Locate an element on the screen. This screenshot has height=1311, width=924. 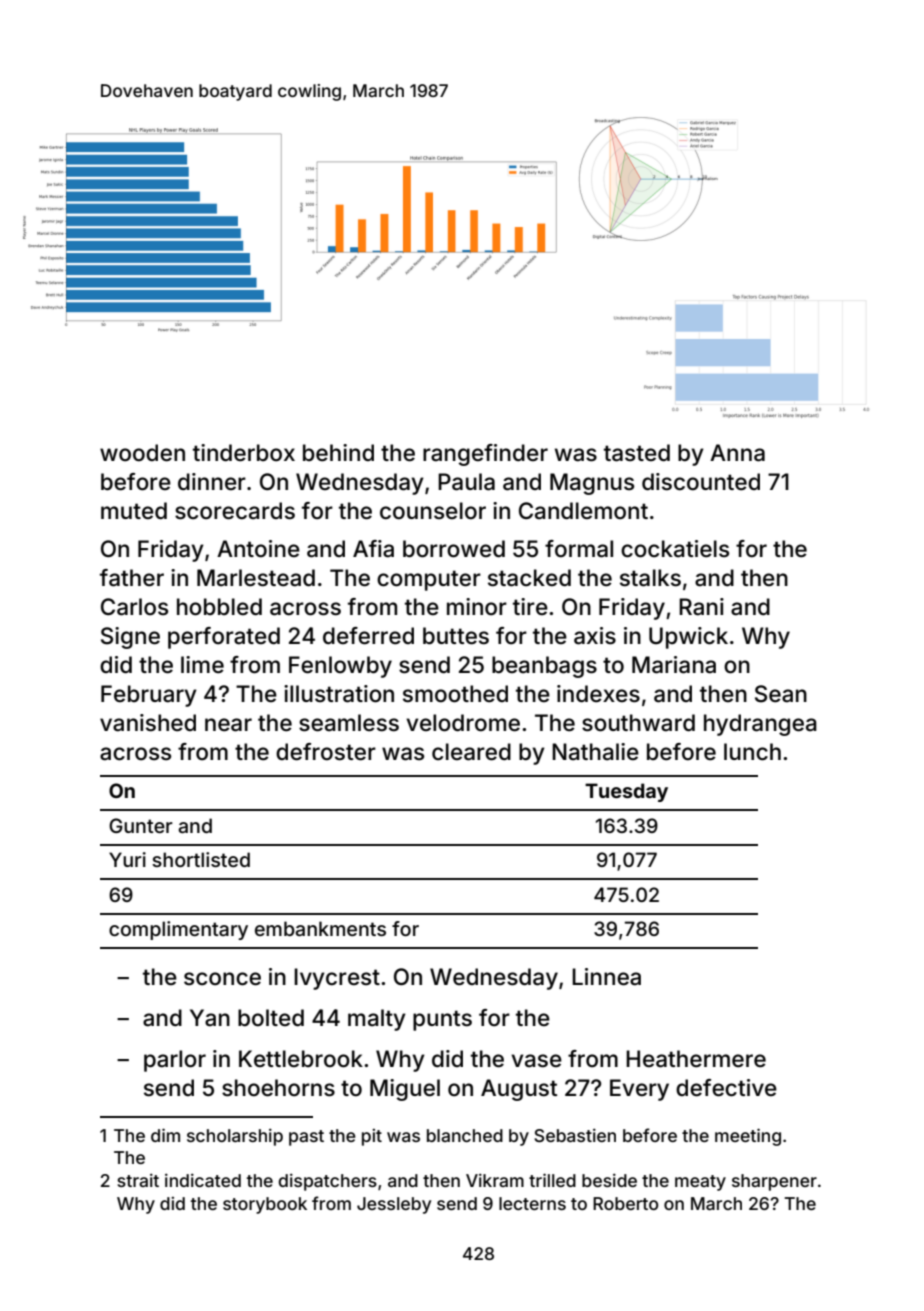
Nathalie is located at coordinates (595, 752).
